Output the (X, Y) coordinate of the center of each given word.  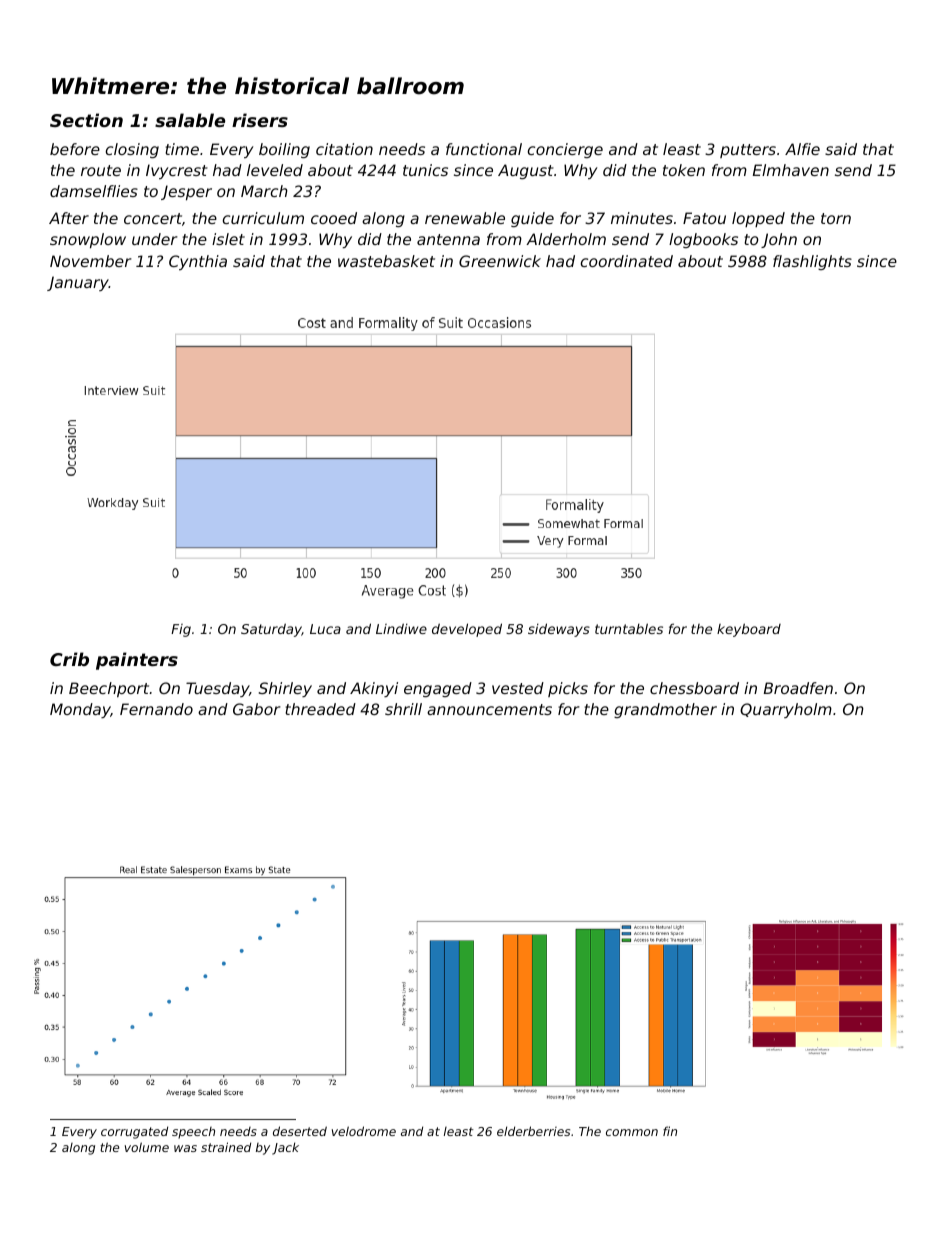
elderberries (533, 1131)
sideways (559, 630)
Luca (325, 629)
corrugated (134, 1132)
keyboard (749, 630)
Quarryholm (786, 710)
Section (86, 120)
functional (484, 149)
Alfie (802, 149)
